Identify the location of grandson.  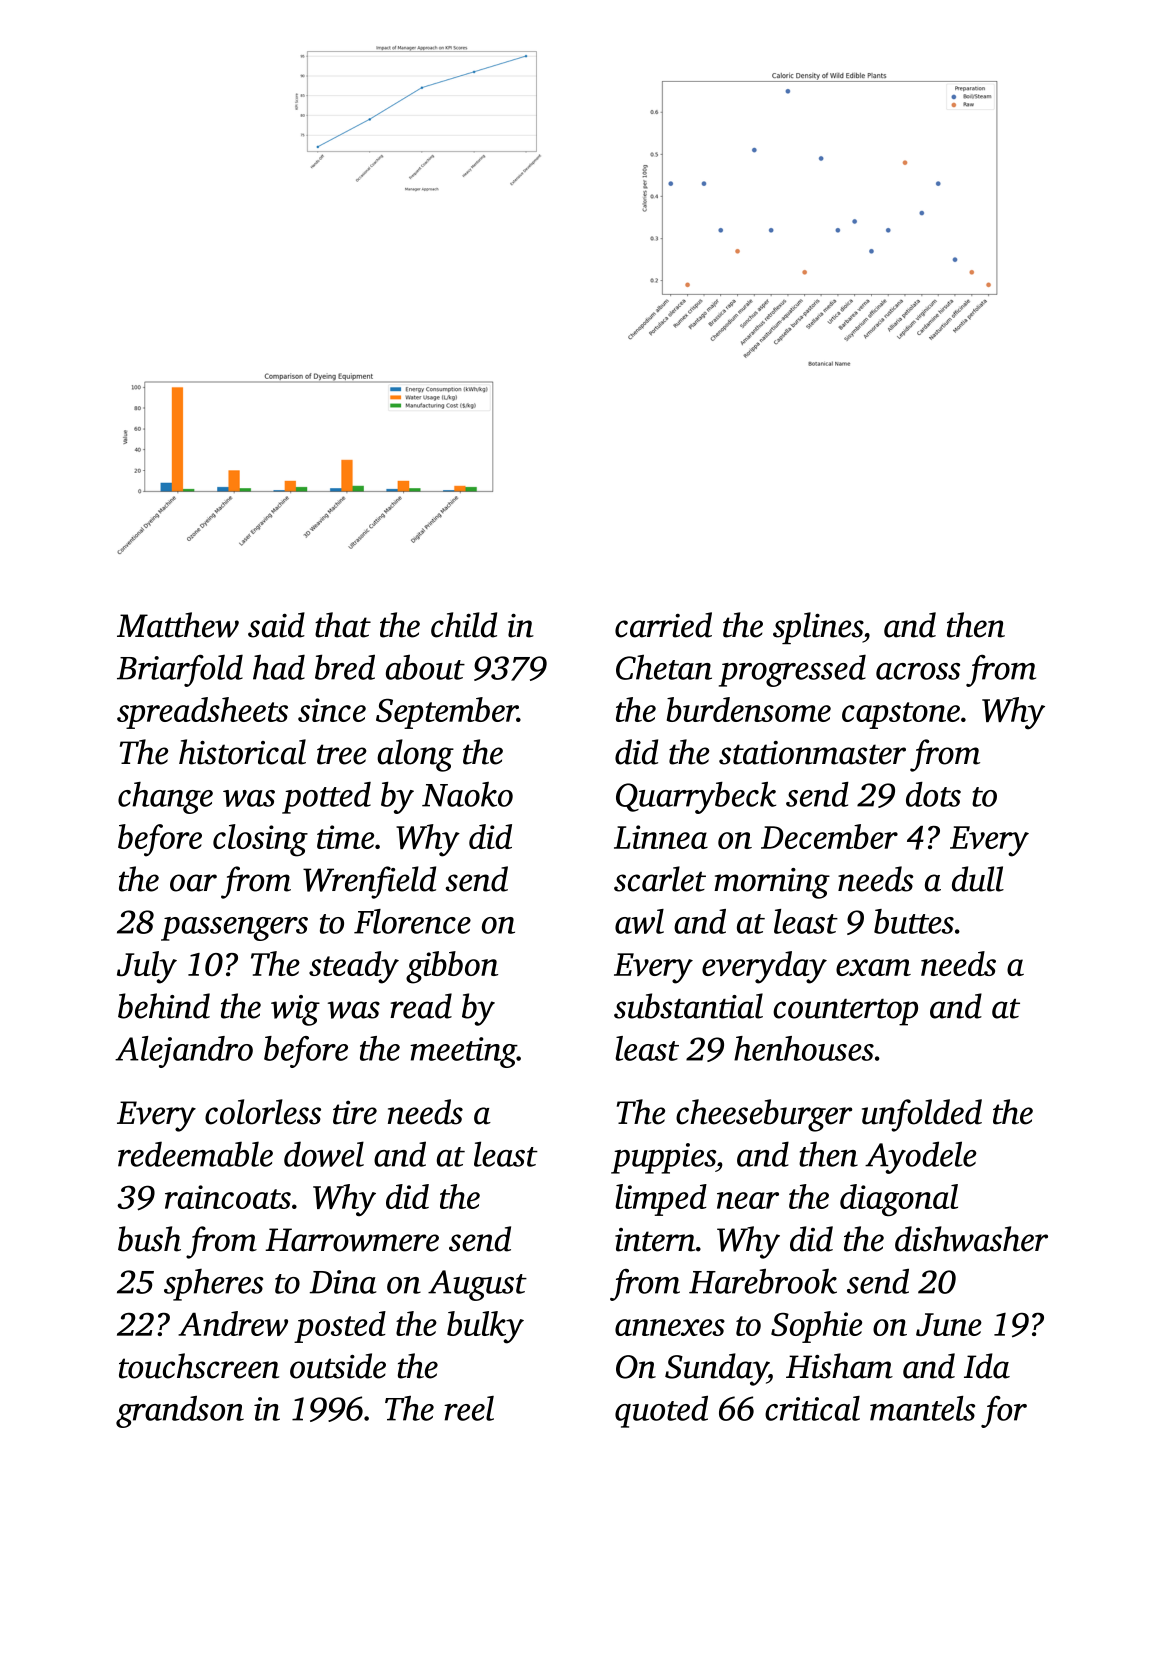
(180, 1412).
